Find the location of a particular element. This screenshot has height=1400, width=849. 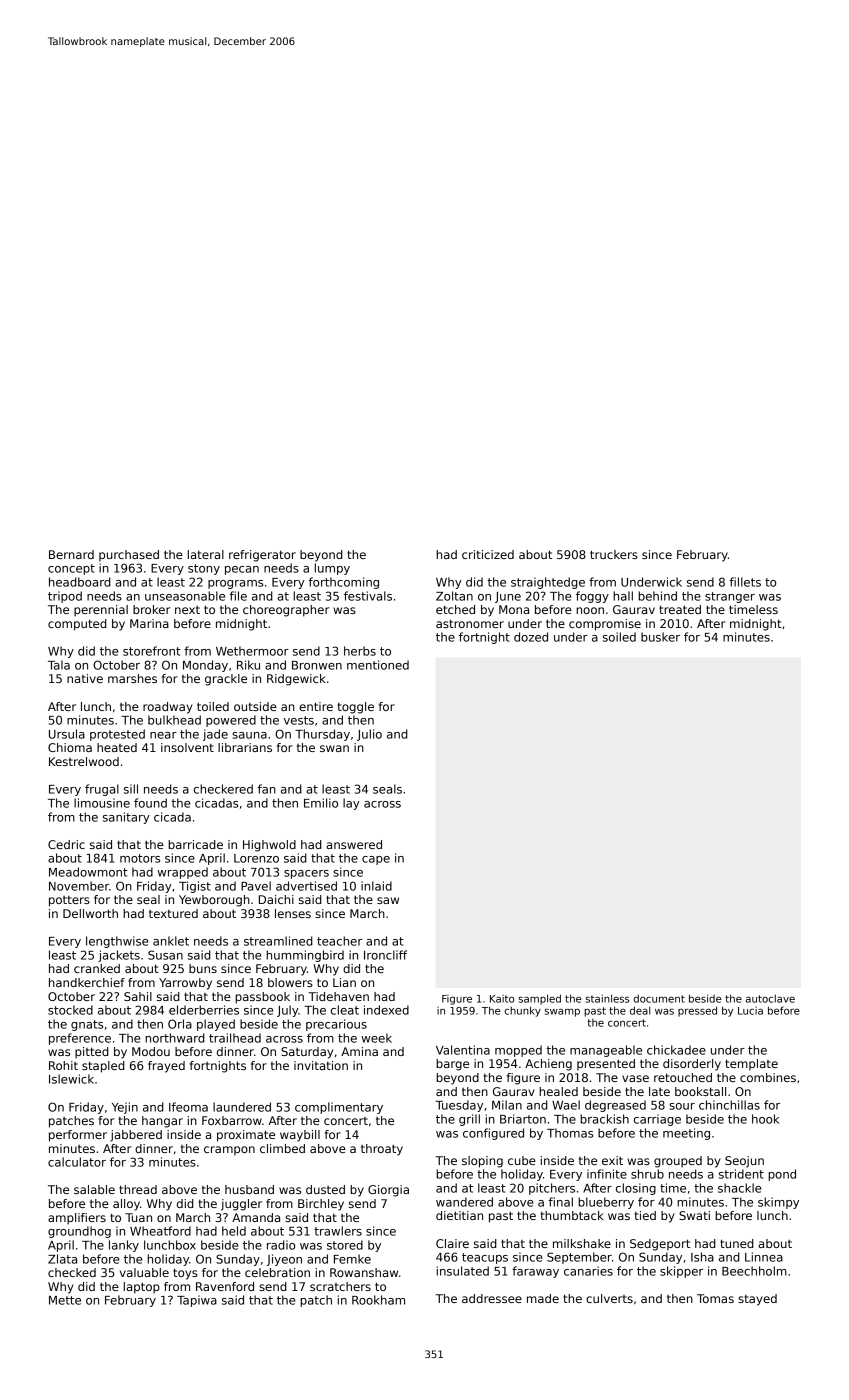

degreased is located at coordinates (615, 1106).
